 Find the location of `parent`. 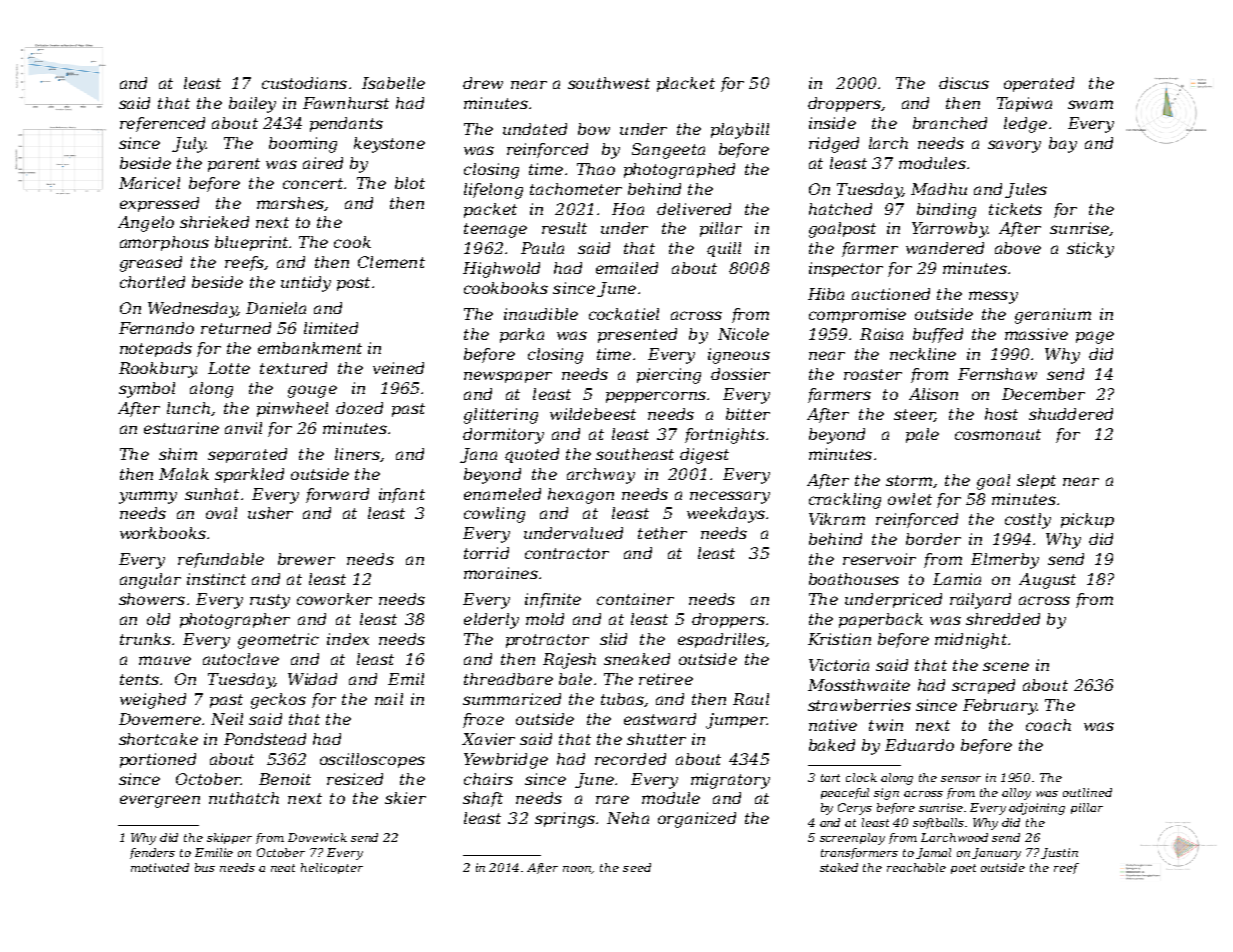

parent is located at coordinates (234, 165).
